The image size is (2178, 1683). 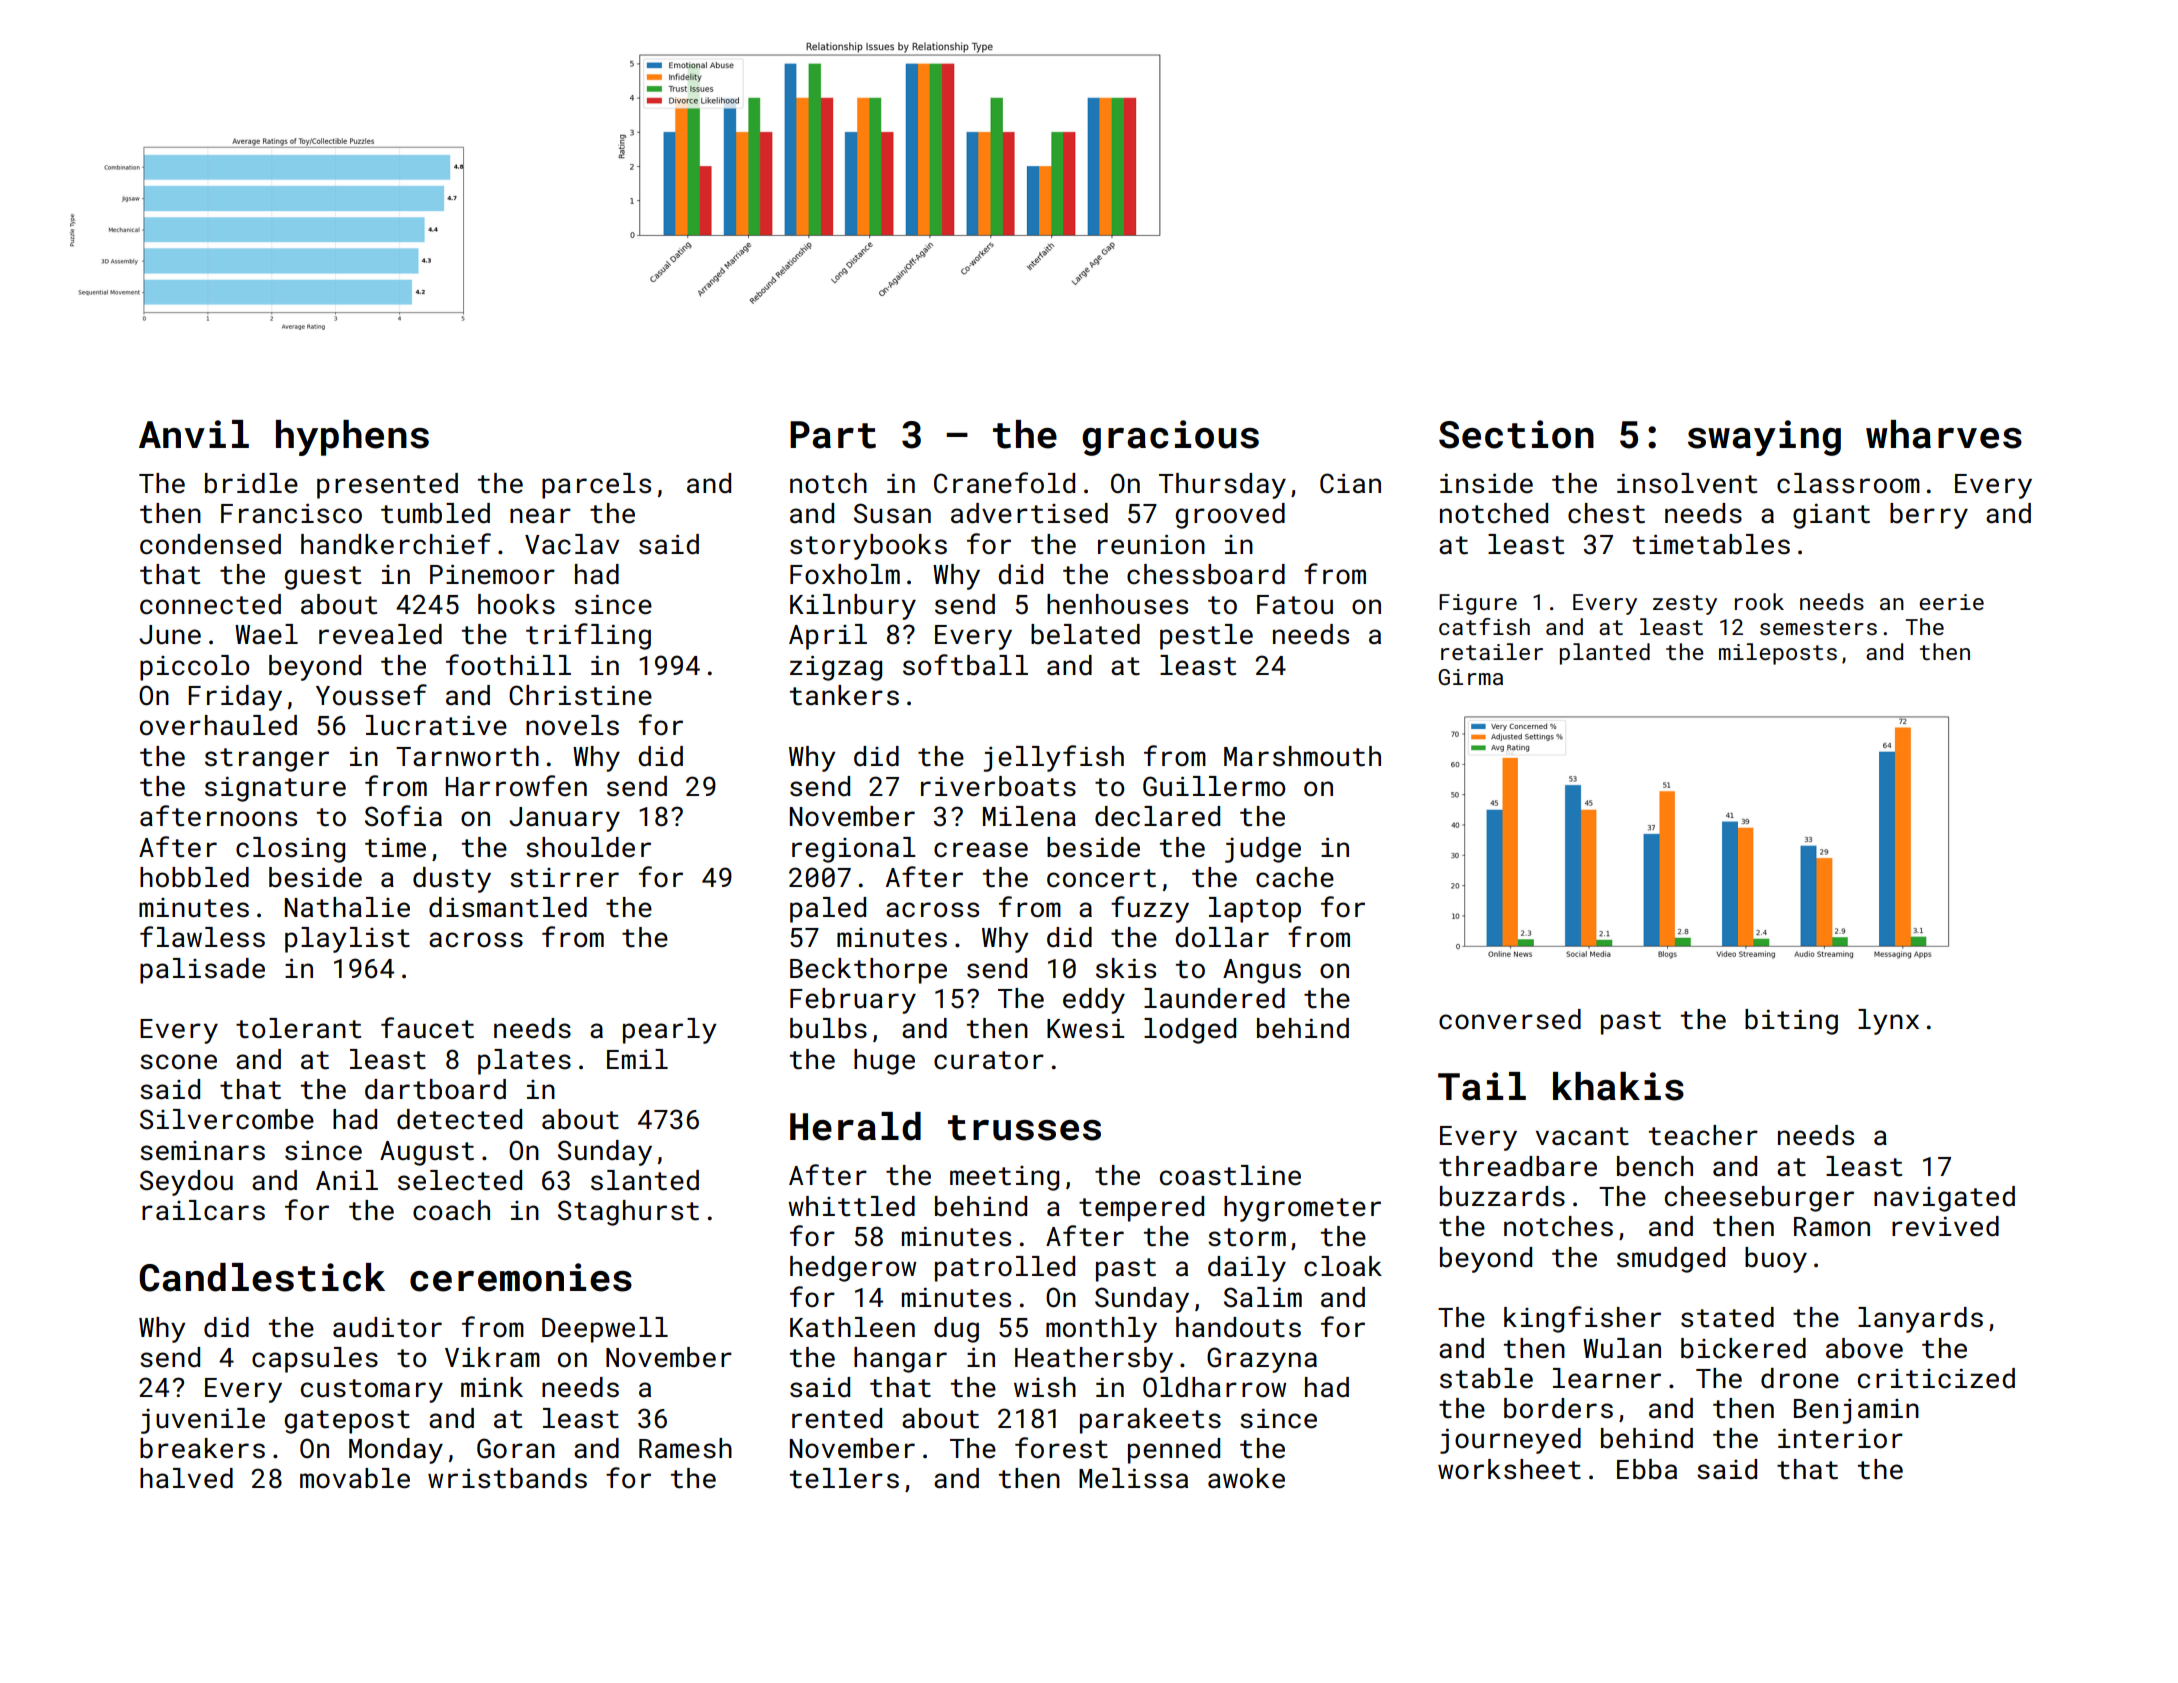 What do you see at coordinates (1944, 434) in the document?
I see `wharves` at bounding box center [1944, 434].
